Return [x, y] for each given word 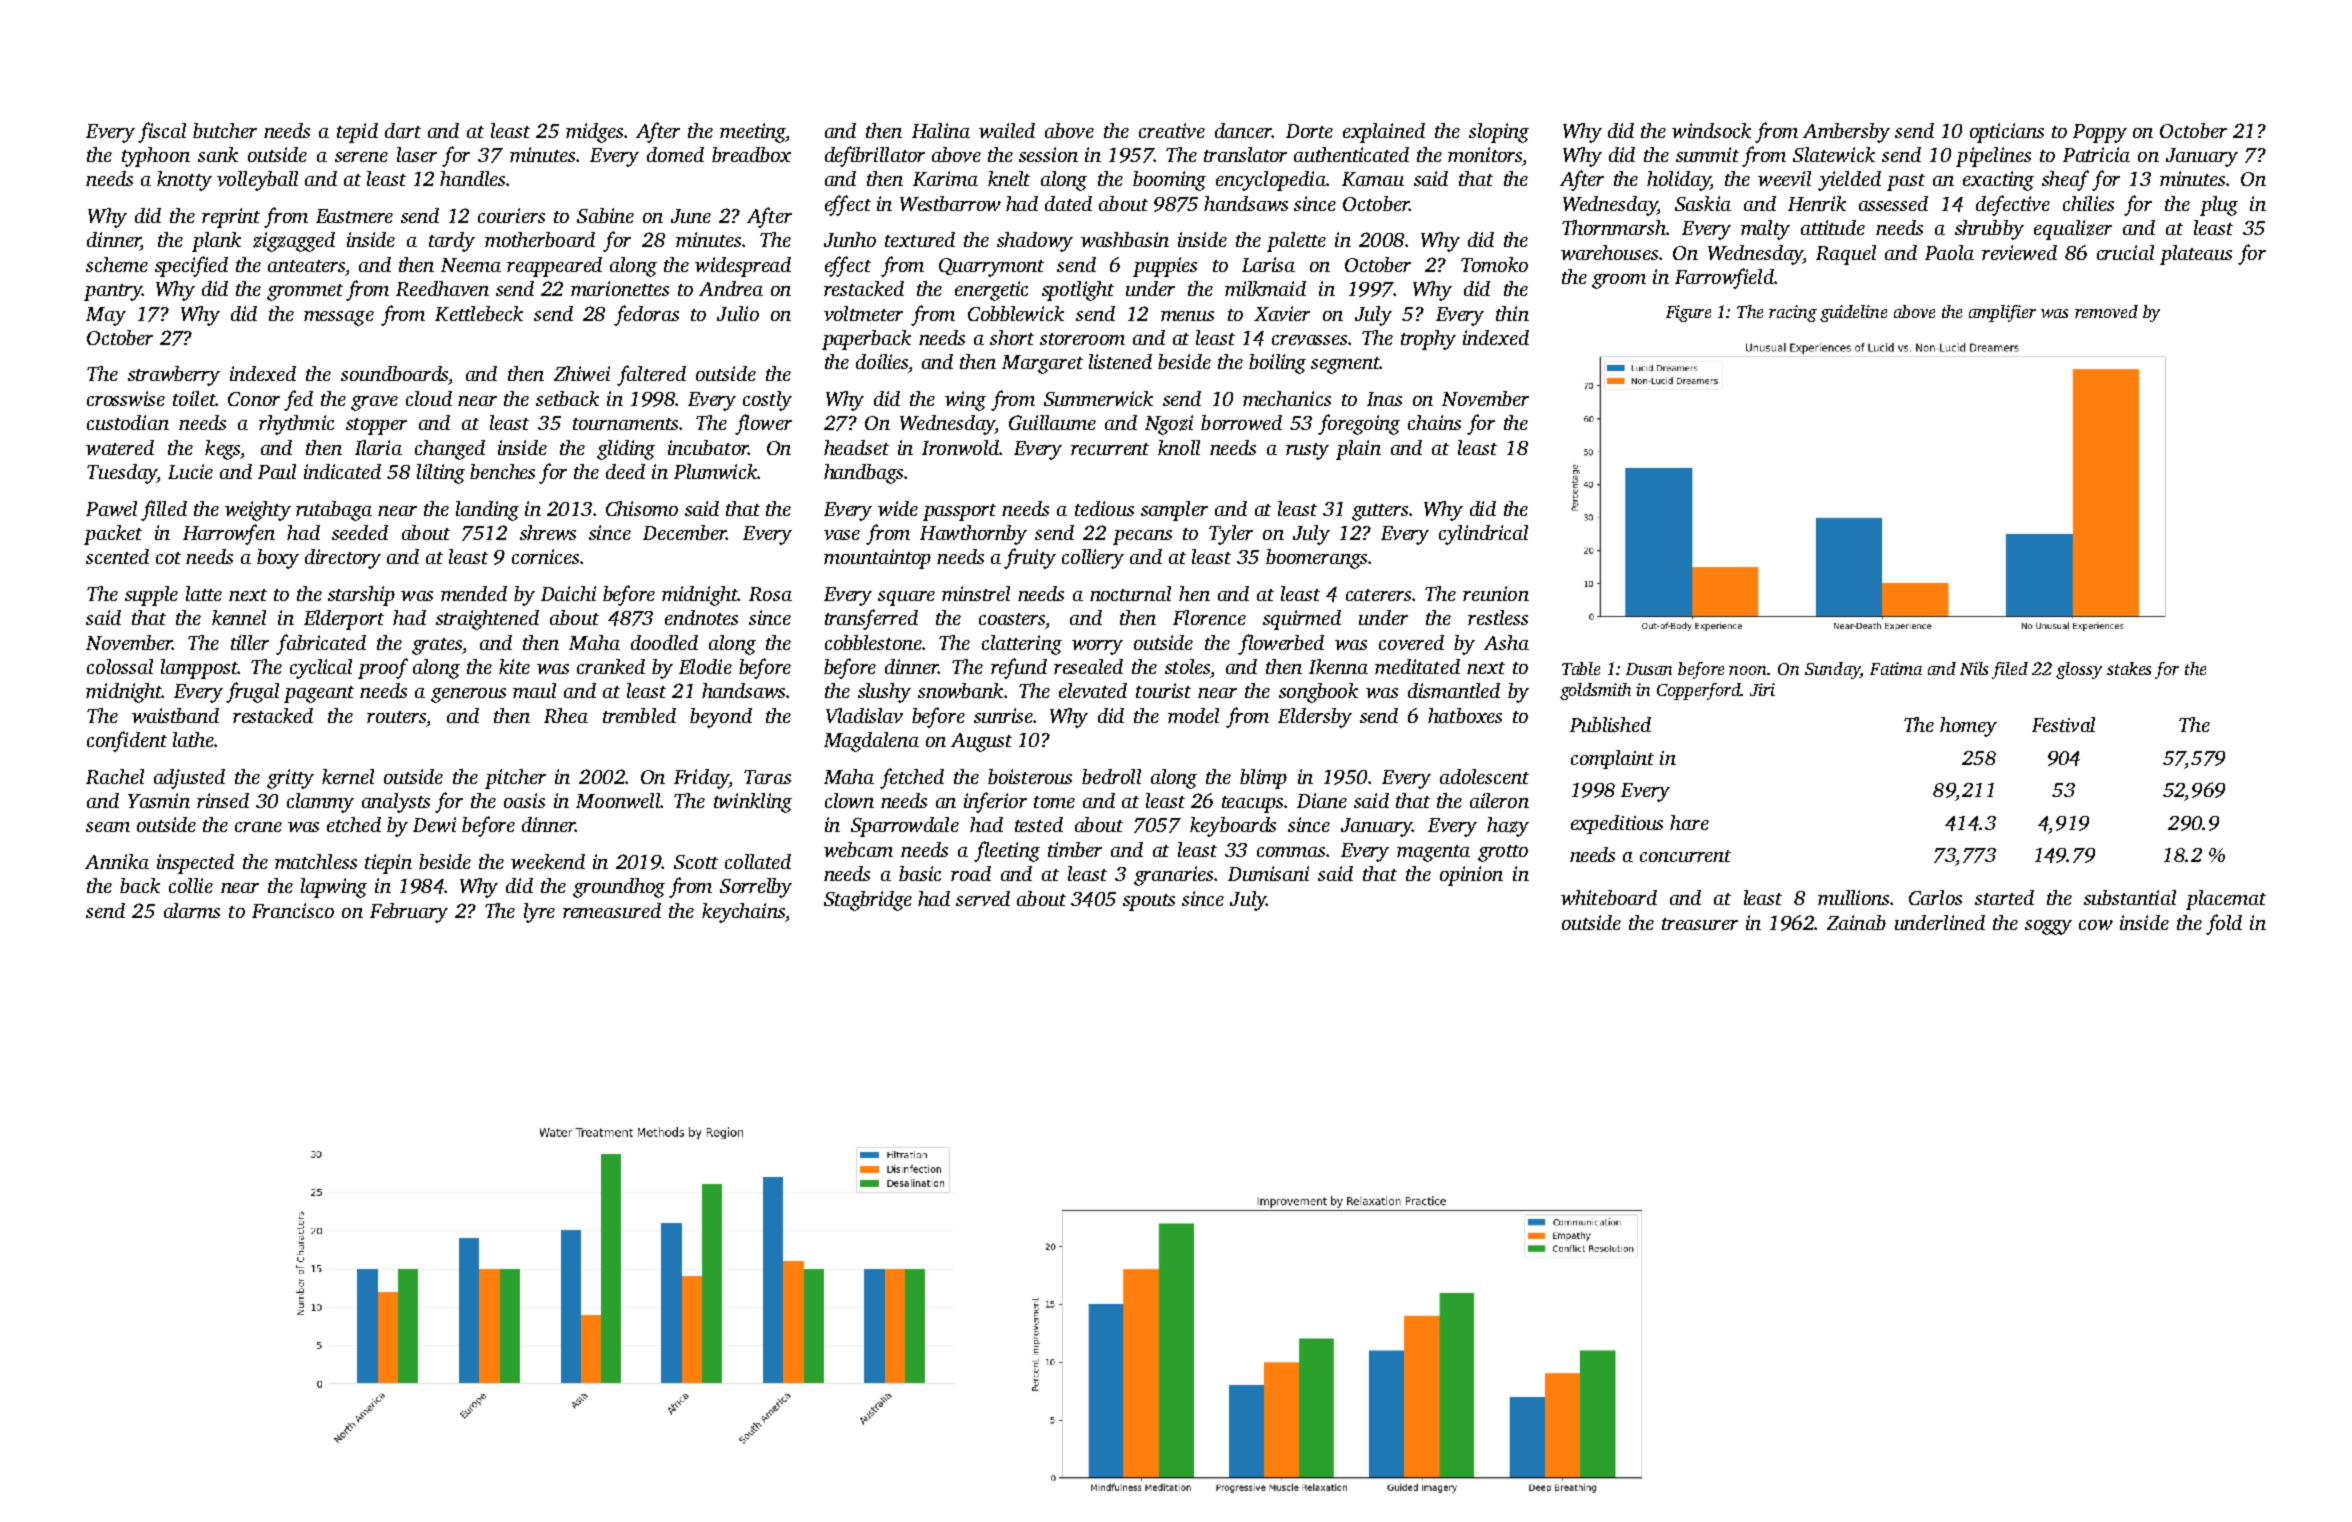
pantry [113, 292]
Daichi [568, 593]
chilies [2088, 203]
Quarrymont [991, 267]
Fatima [1896, 668]
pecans [1142, 537]
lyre [539, 913]
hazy [1508, 827]
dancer [1243, 130]
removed [2106, 311]
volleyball [257, 181]
